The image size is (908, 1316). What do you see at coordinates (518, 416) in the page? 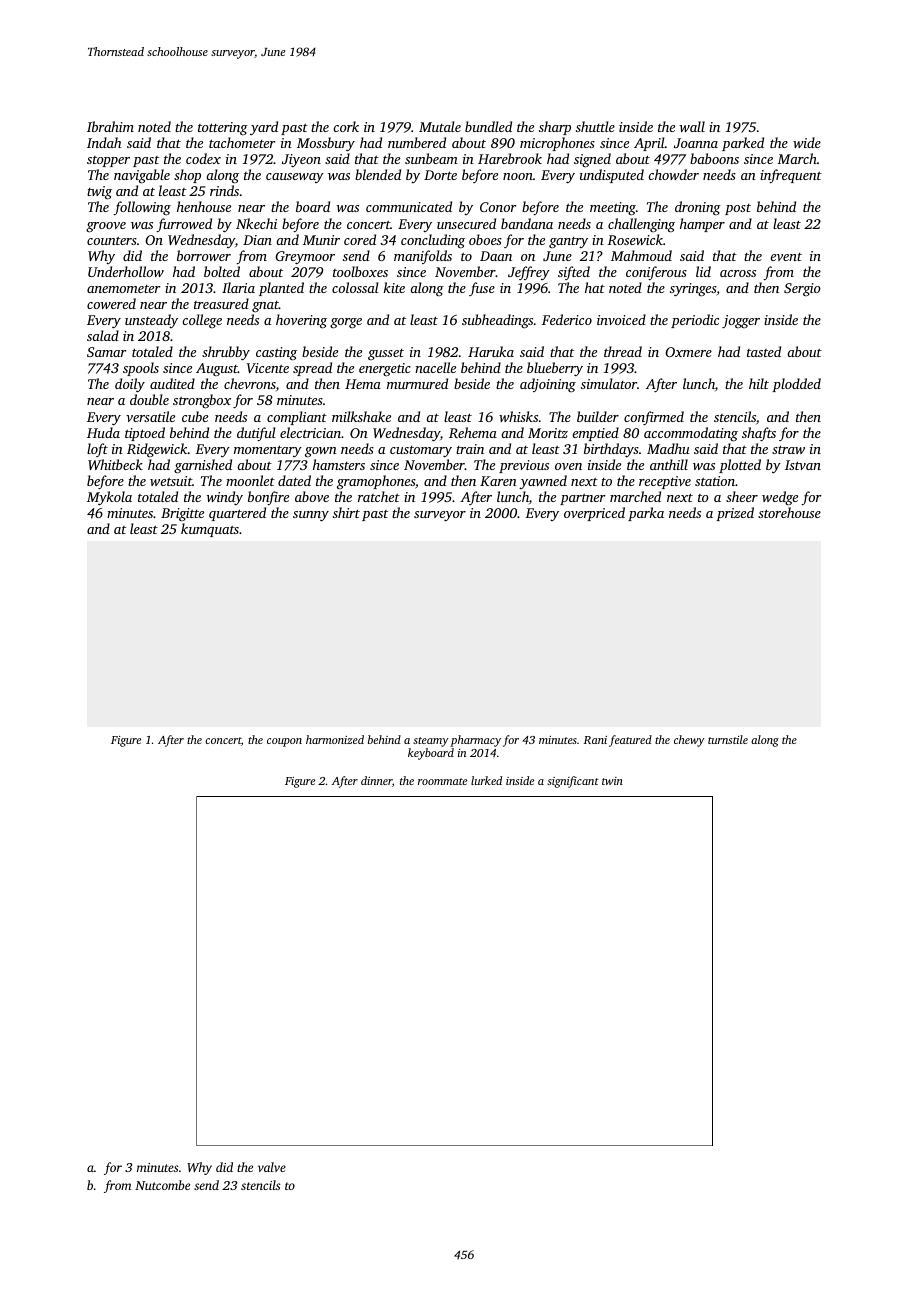
I see `whisks` at bounding box center [518, 416].
